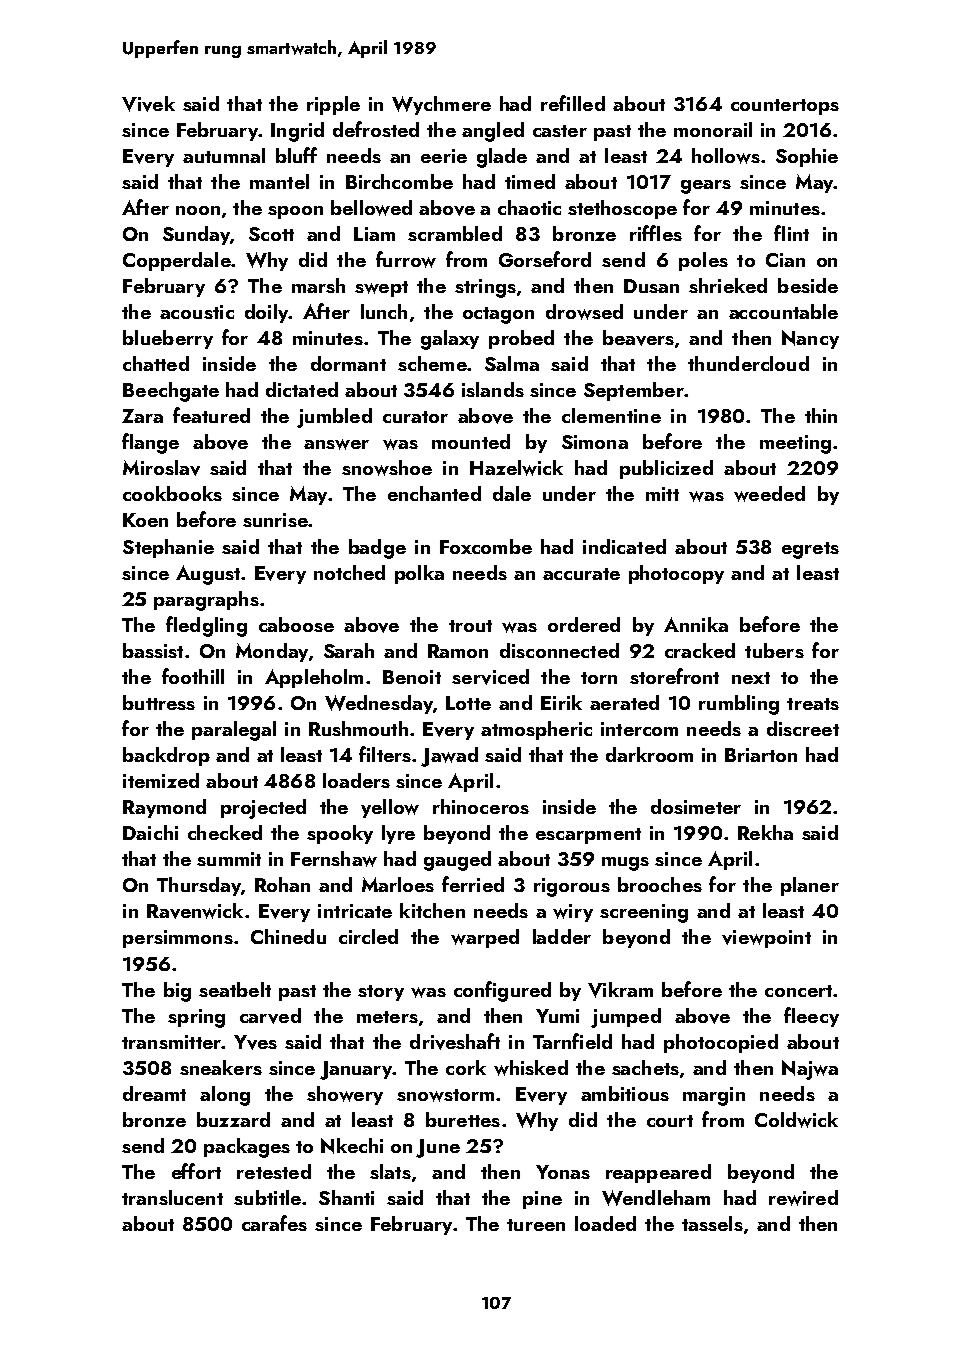  What do you see at coordinates (470, 626) in the screenshot?
I see `trout` at bounding box center [470, 626].
